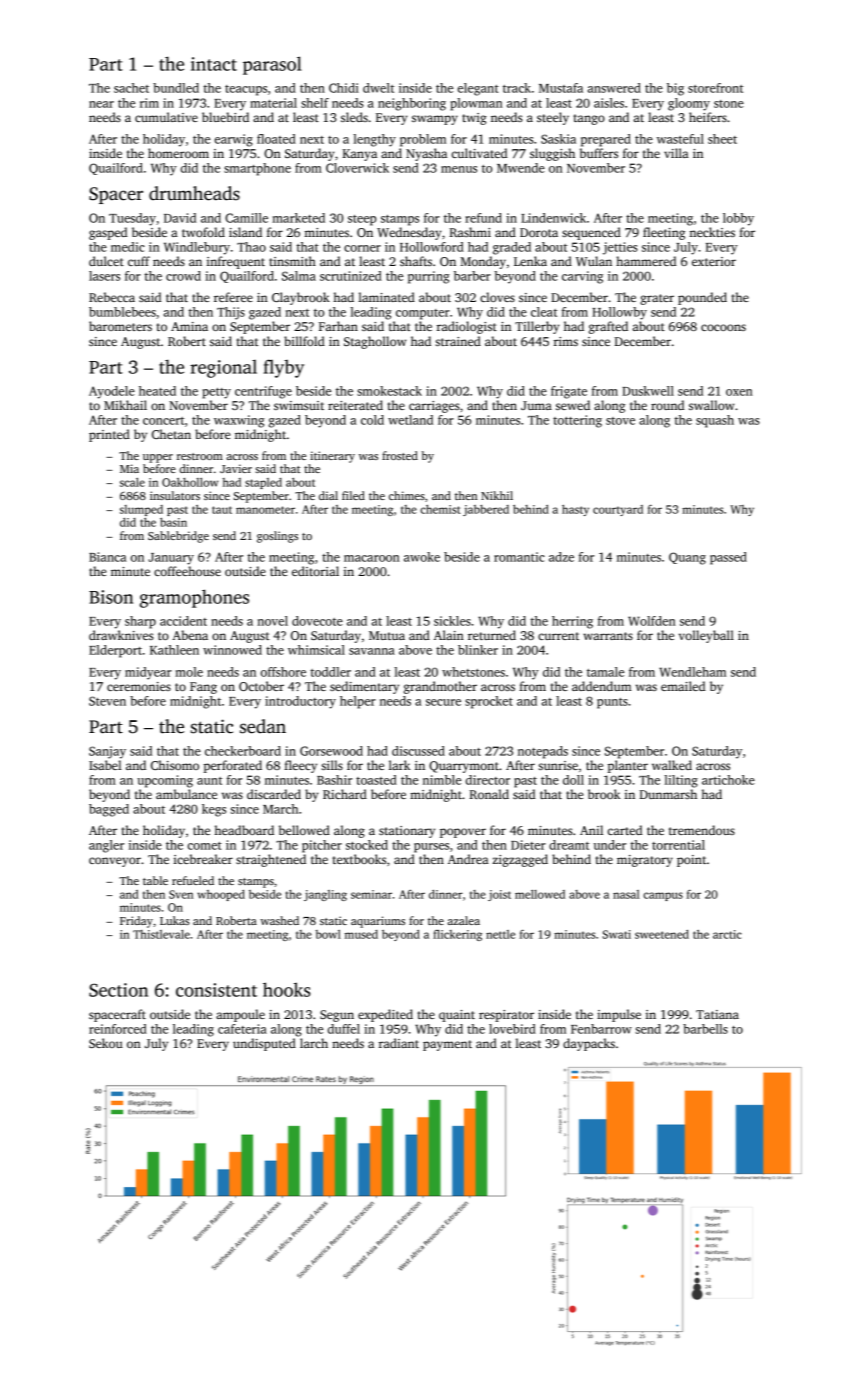 The image size is (849, 1400). I want to click on daypacks, so click(589, 1044).
